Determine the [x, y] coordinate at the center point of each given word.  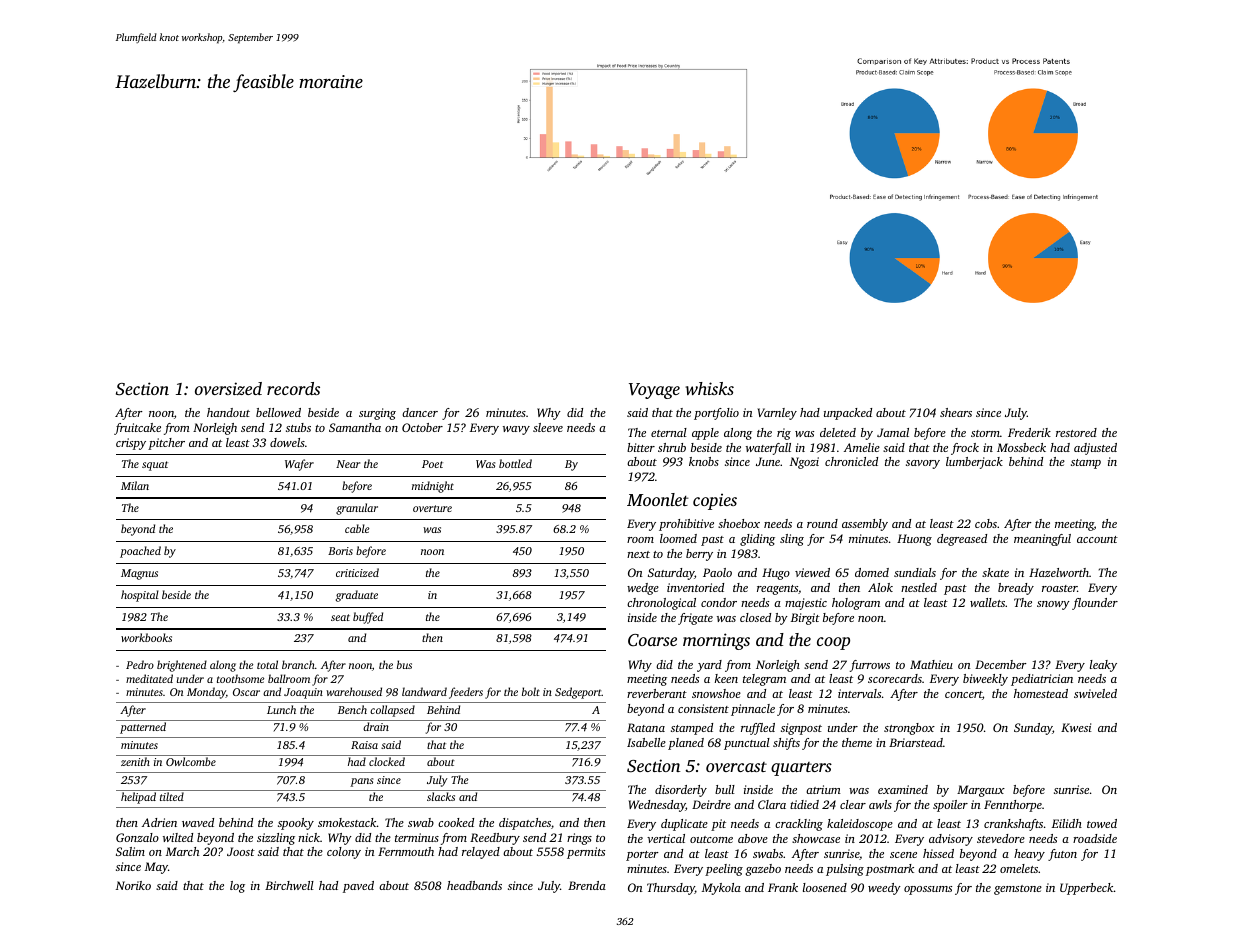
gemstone [1018, 890]
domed [872, 572]
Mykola [721, 889]
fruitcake [137, 429]
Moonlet [657, 499]
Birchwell [289, 885]
